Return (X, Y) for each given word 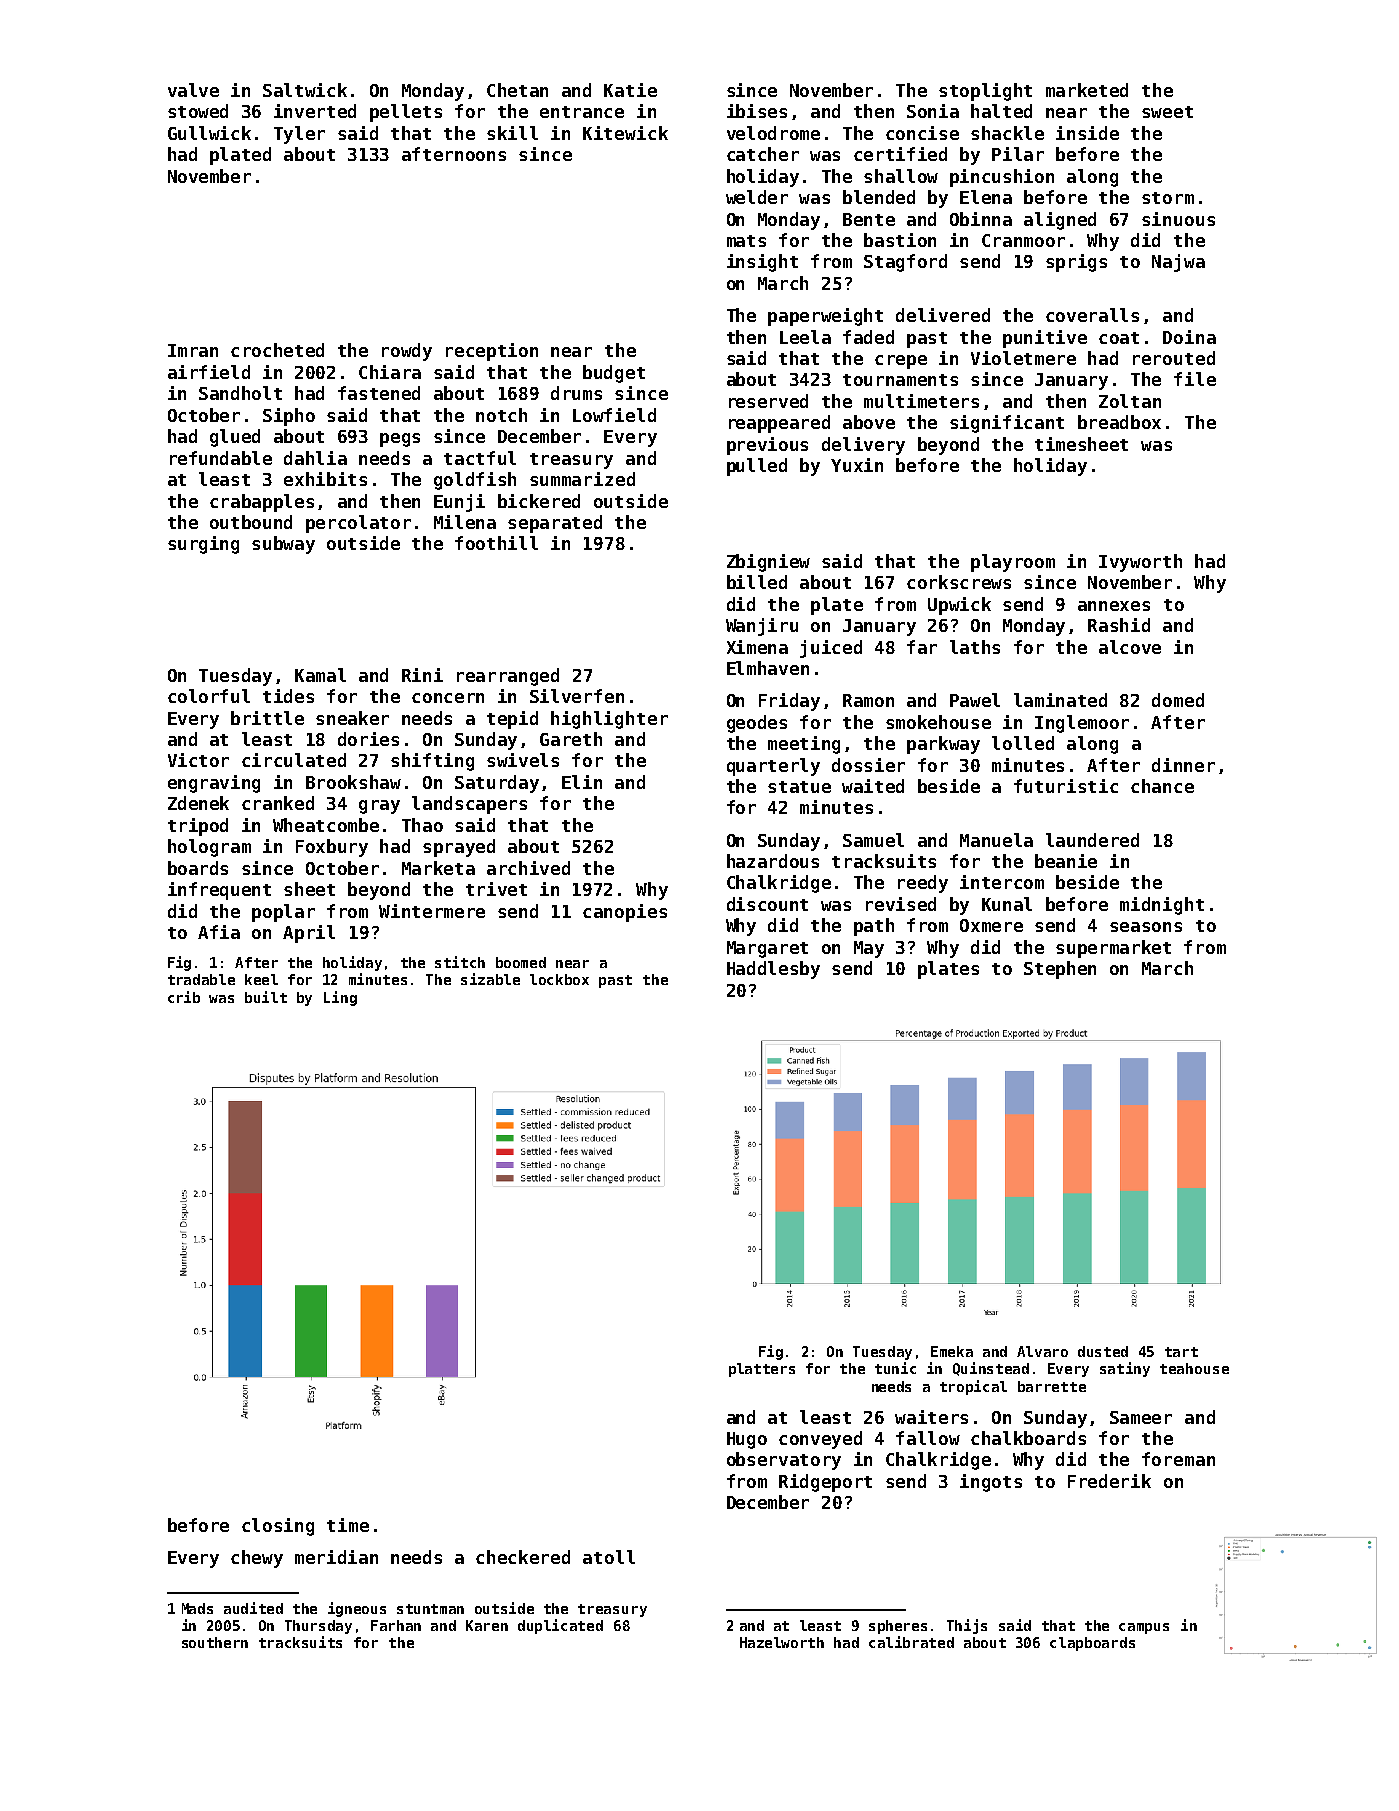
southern (215, 1642)
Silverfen (577, 696)
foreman (1178, 1459)
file (1195, 379)
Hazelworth (782, 1642)
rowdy (407, 352)
